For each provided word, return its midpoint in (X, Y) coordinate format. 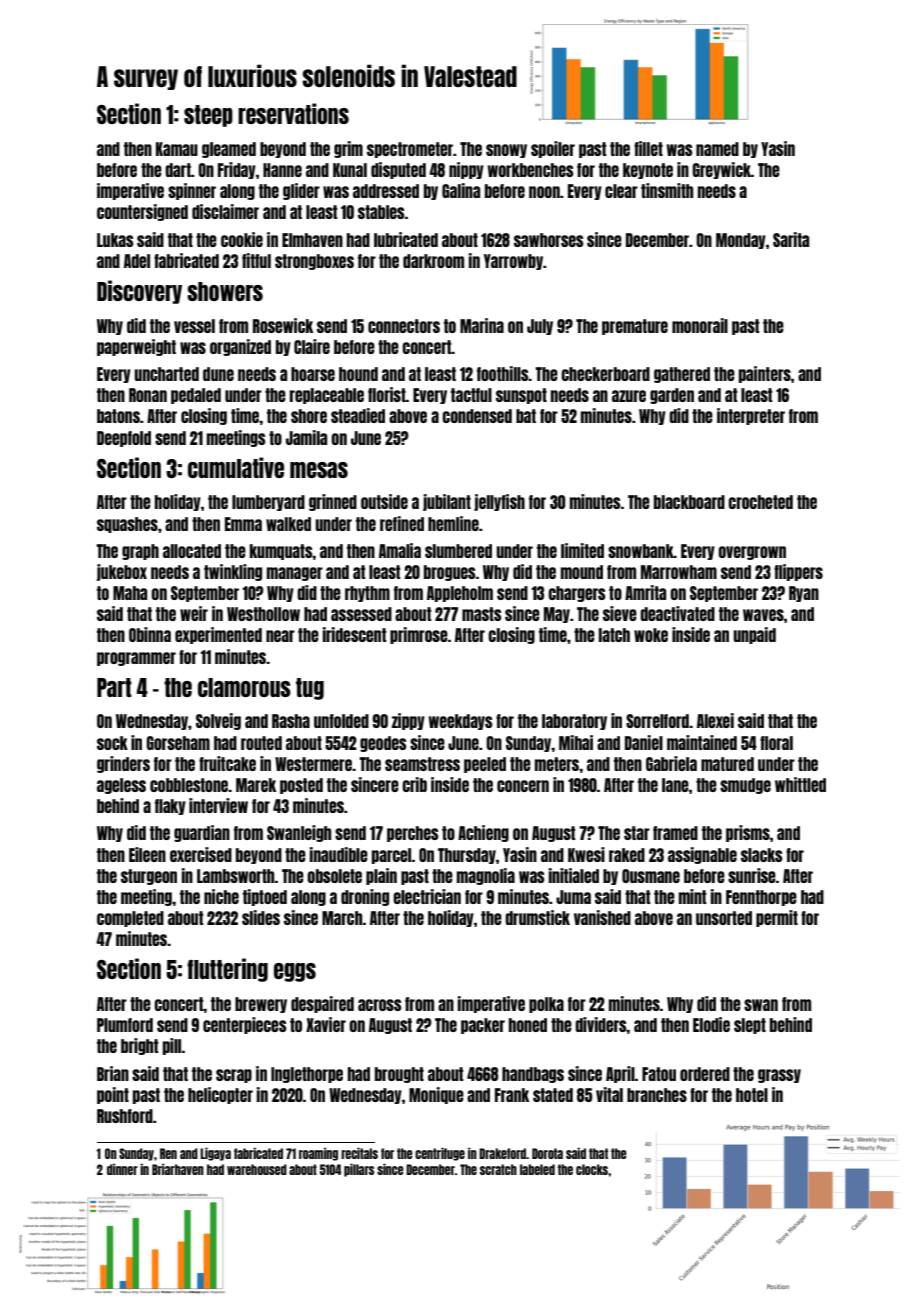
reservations (293, 113)
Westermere (313, 764)
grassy (779, 1076)
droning (365, 897)
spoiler (553, 149)
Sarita (791, 239)
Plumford (125, 1025)
